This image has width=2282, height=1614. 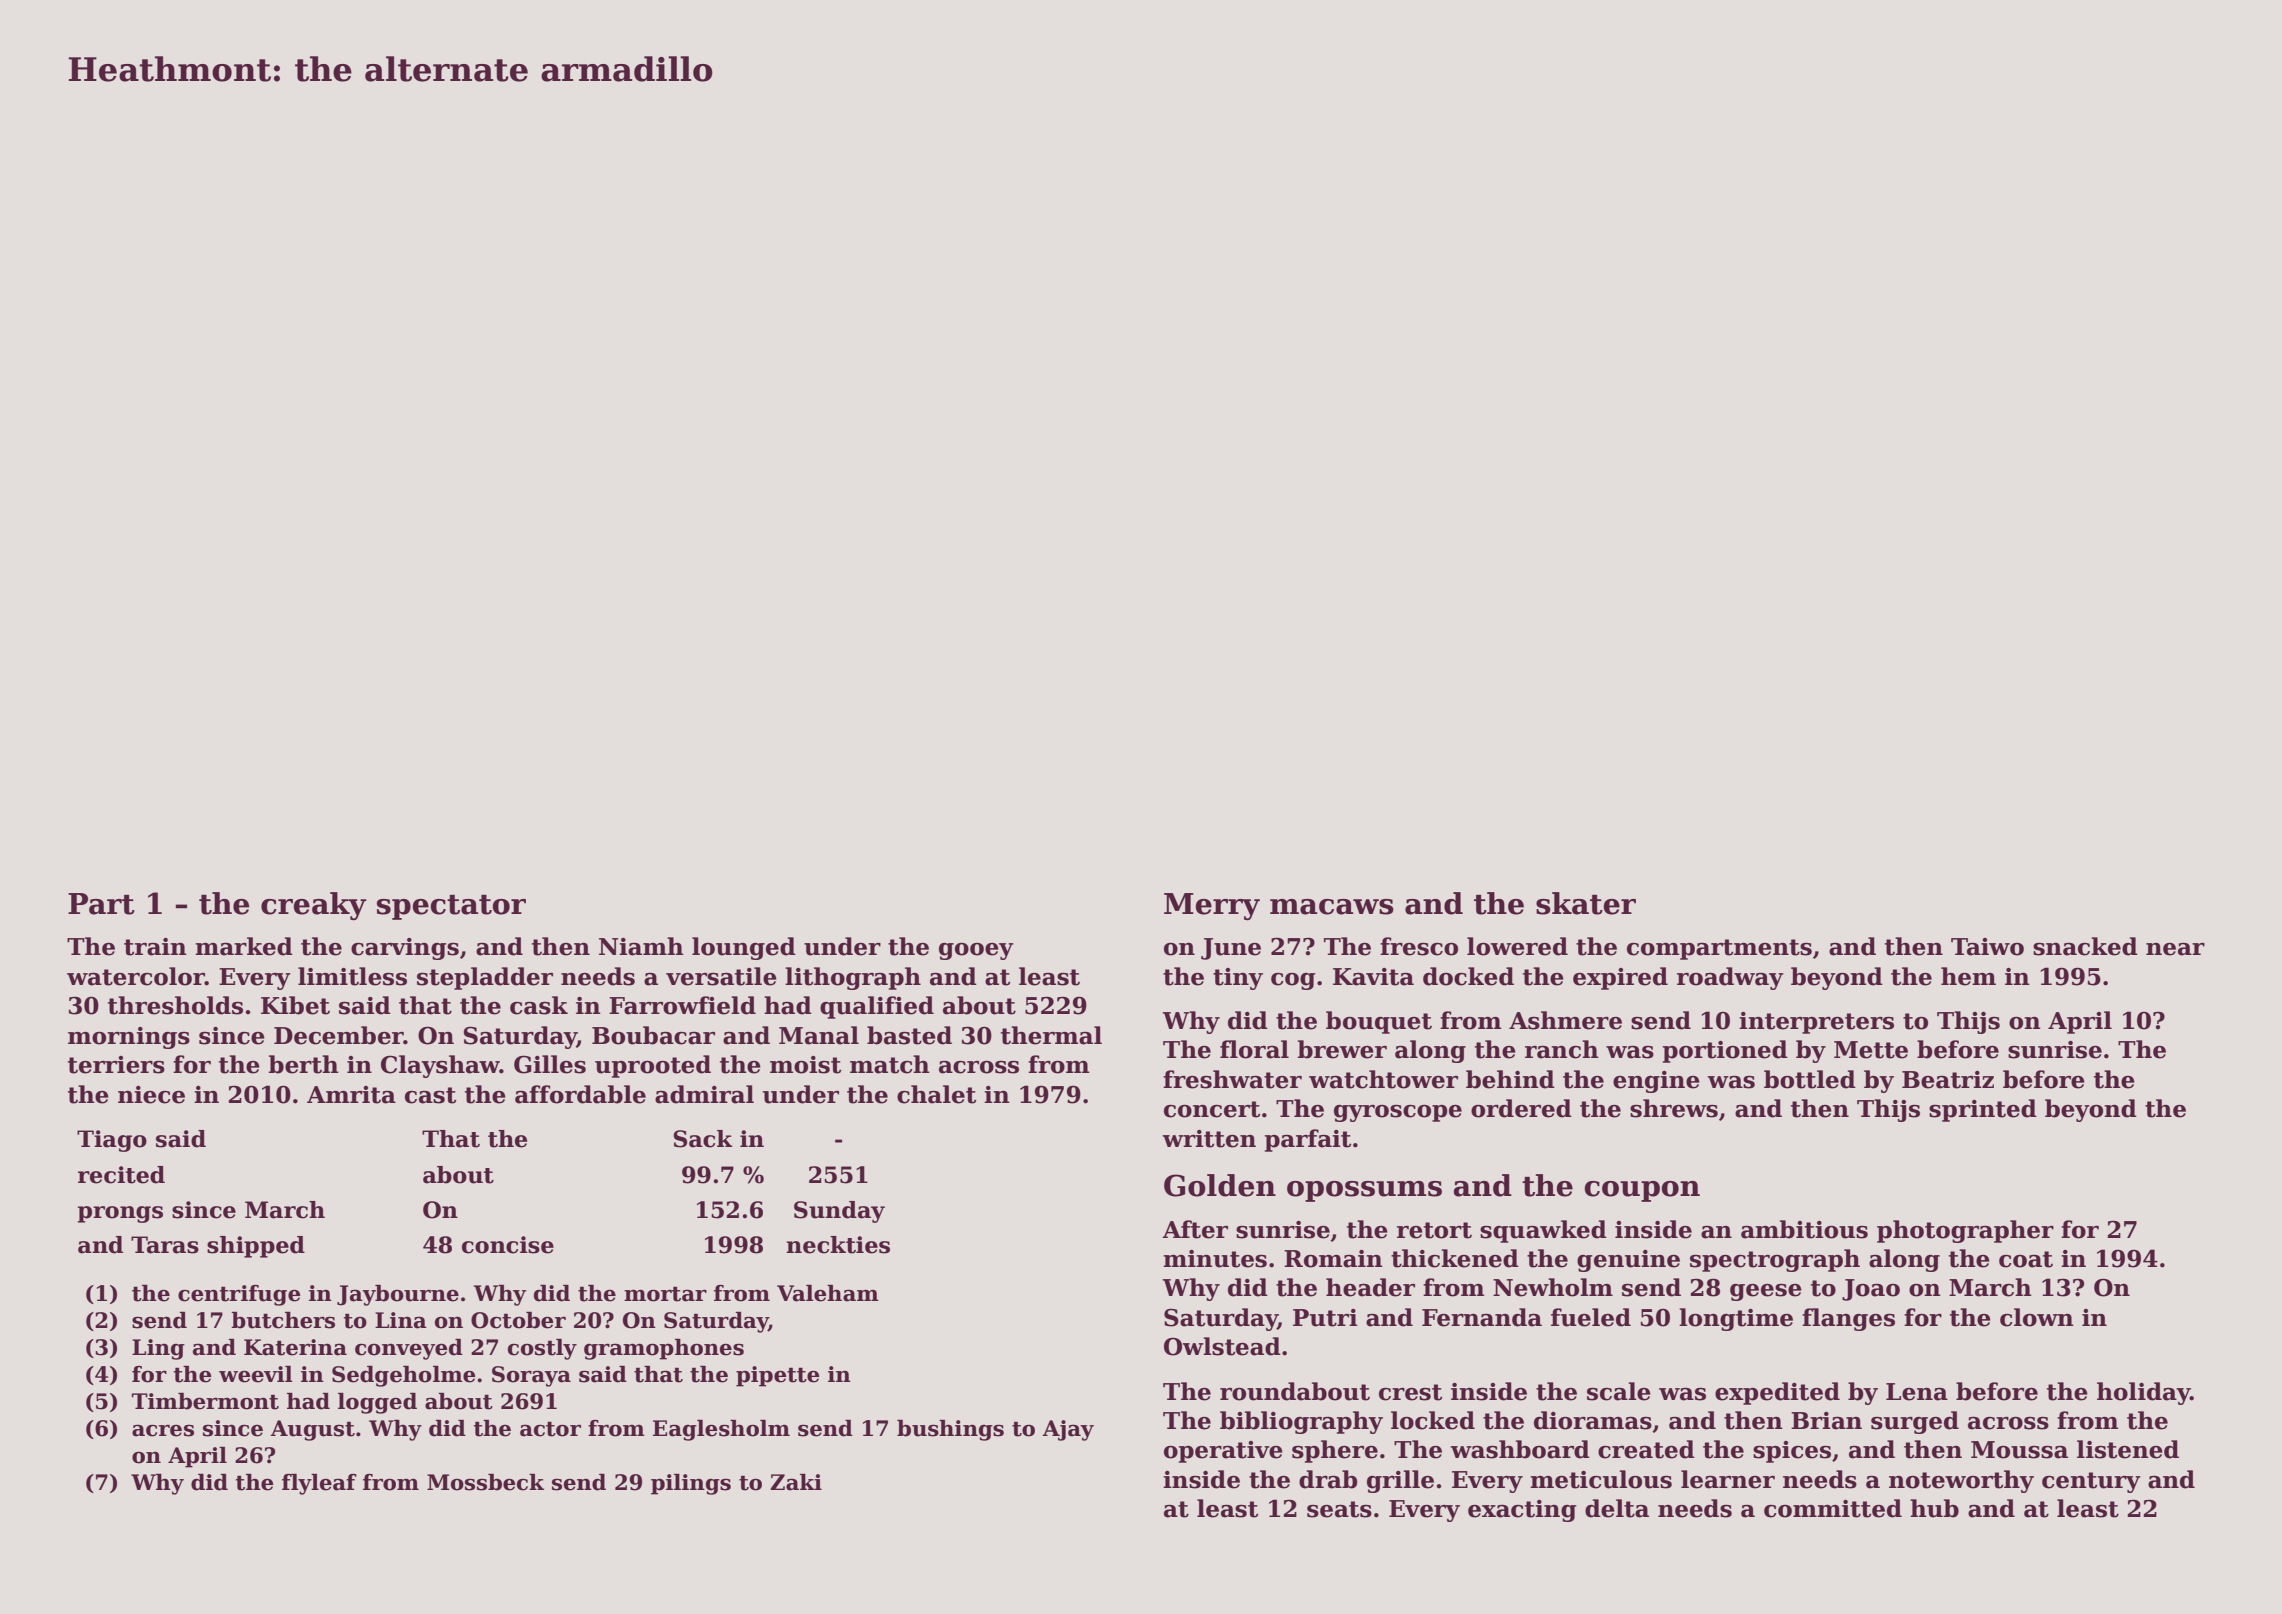 What do you see at coordinates (2026, 1259) in the image?
I see `coat` at bounding box center [2026, 1259].
